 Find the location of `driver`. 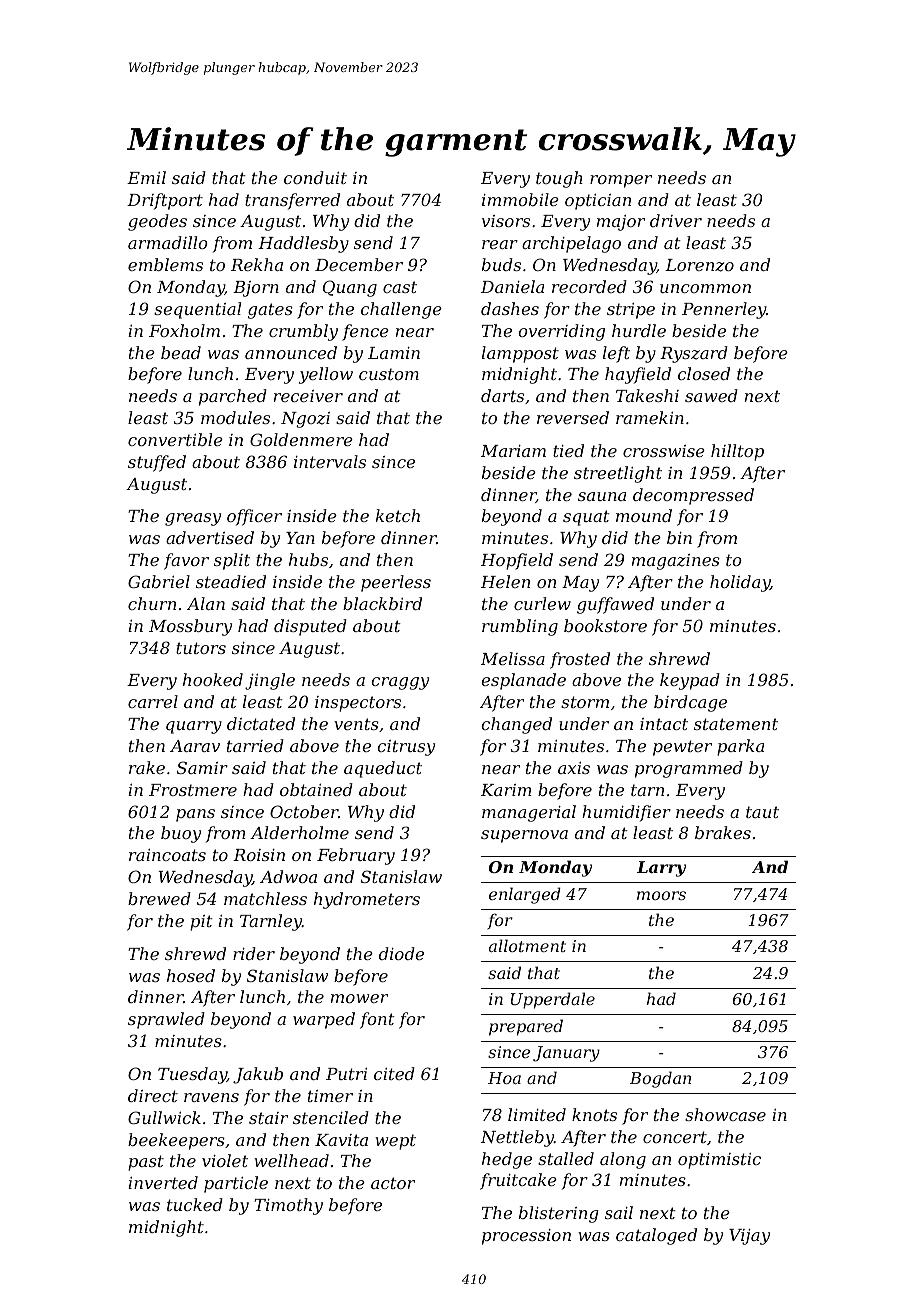

driver is located at coordinates (676, 220).
